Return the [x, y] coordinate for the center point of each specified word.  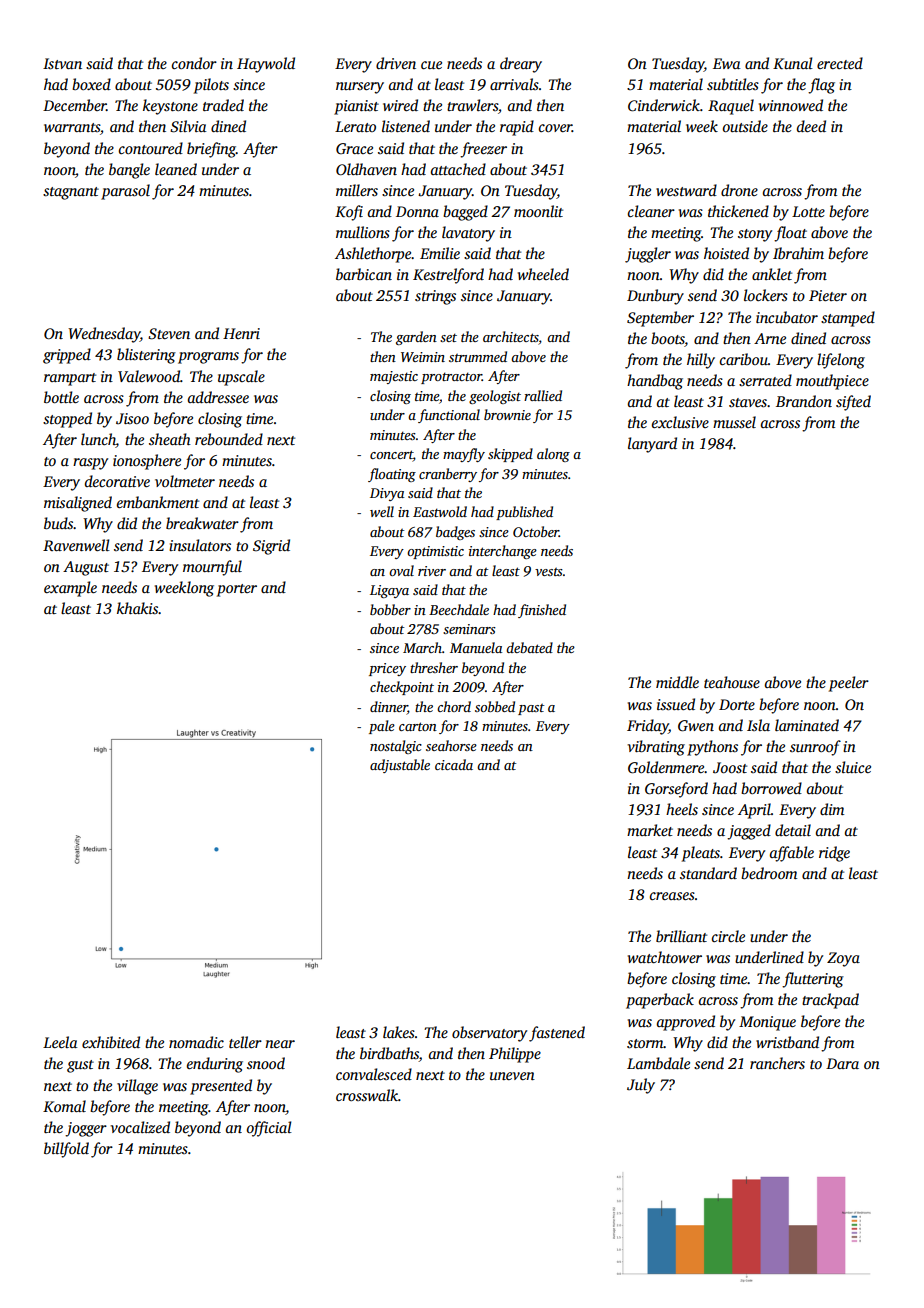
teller [245, 1042]
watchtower [665, 957]
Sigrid [271, 547]
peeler [849, 684]
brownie [507, 414]
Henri [241, 333]
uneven [512, 1076]
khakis [137, 608]
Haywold [266, 65]
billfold [66, 1150]
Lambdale [658, 1063]
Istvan [62, 63]
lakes [399, 1032]
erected [840, 63]
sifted [853, 403]
